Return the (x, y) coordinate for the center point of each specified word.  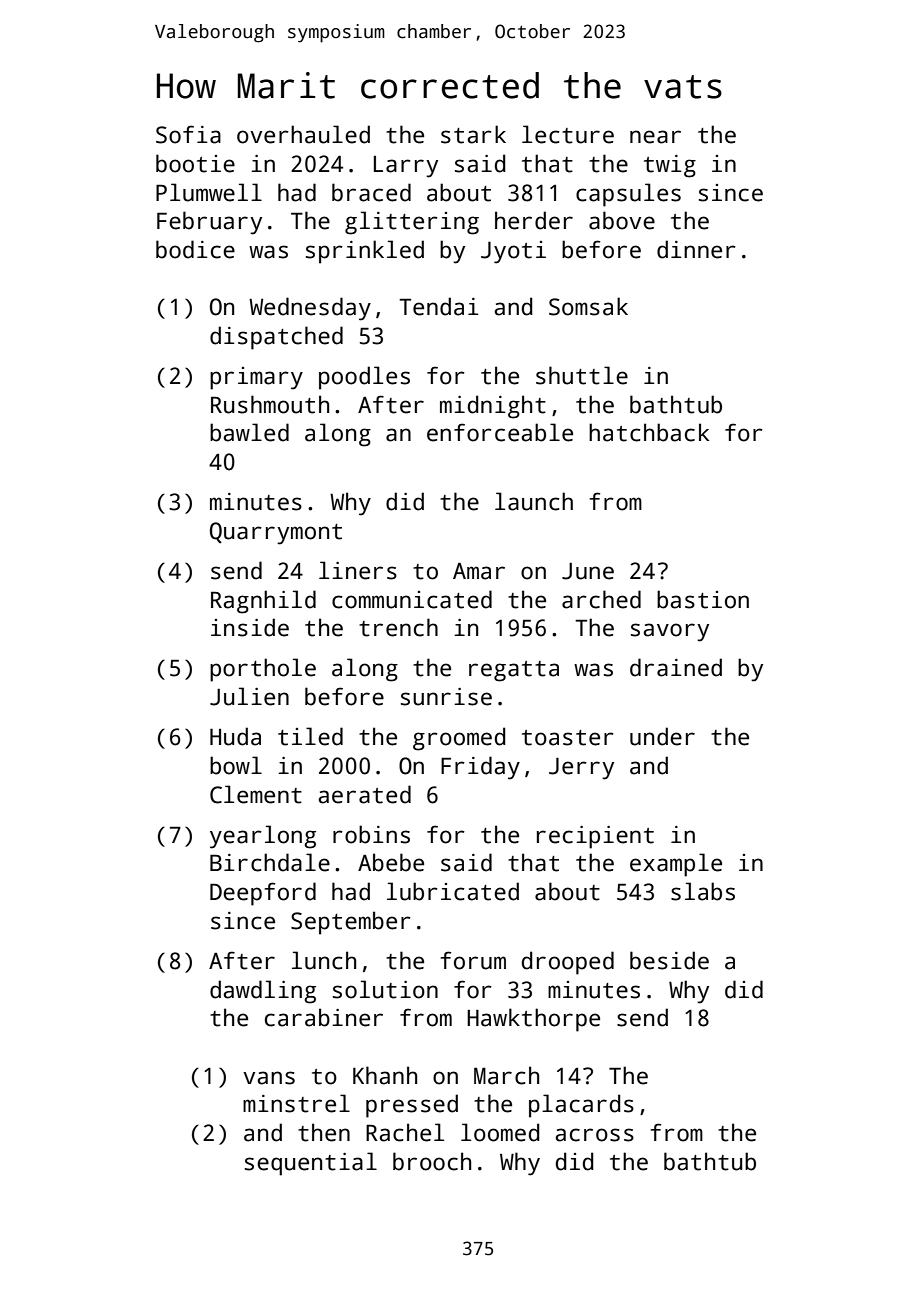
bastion (703, 599)
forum (473, 960)
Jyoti (513, 252)
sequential (311, 1164)
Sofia (188, 134)
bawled (249, 432)
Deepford (263, 894)
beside (669, 960)
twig (670, 166)
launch (534, 501)
